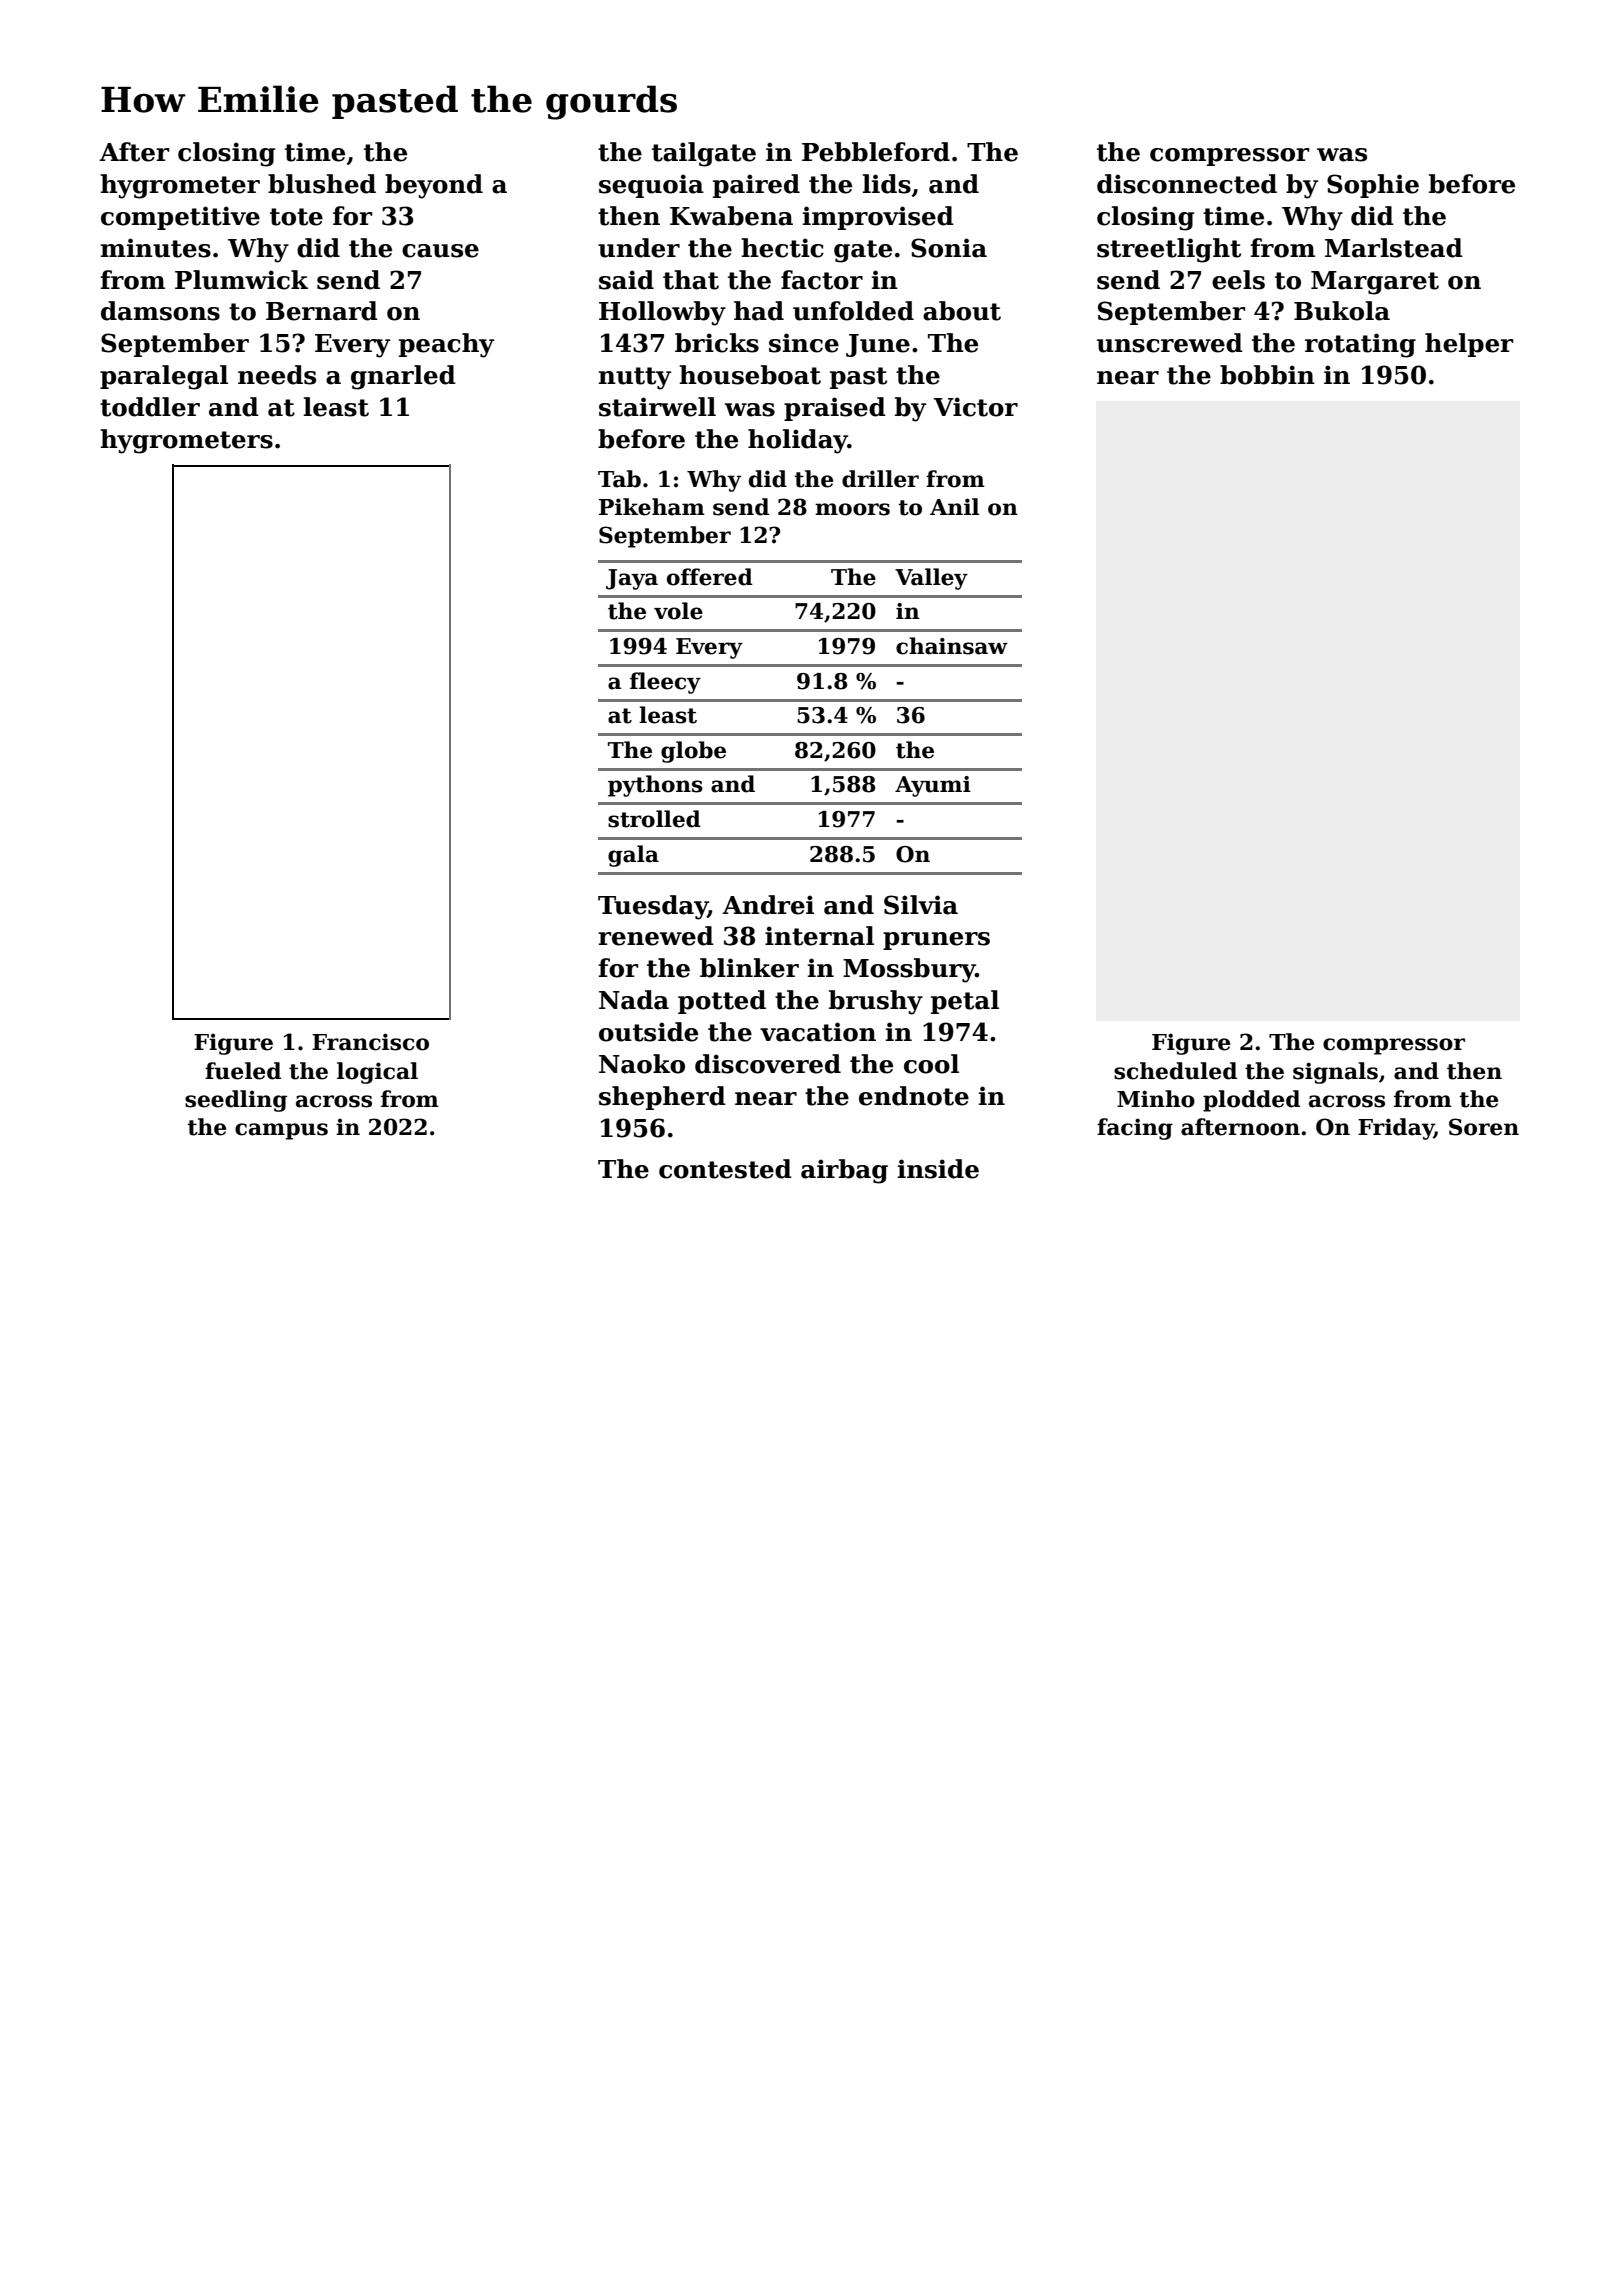 The width and height of the screenshot is (1620, 2292). Describe the element at coordinates (665, 683) in the screenshot. I see `fleecy` at that location.
